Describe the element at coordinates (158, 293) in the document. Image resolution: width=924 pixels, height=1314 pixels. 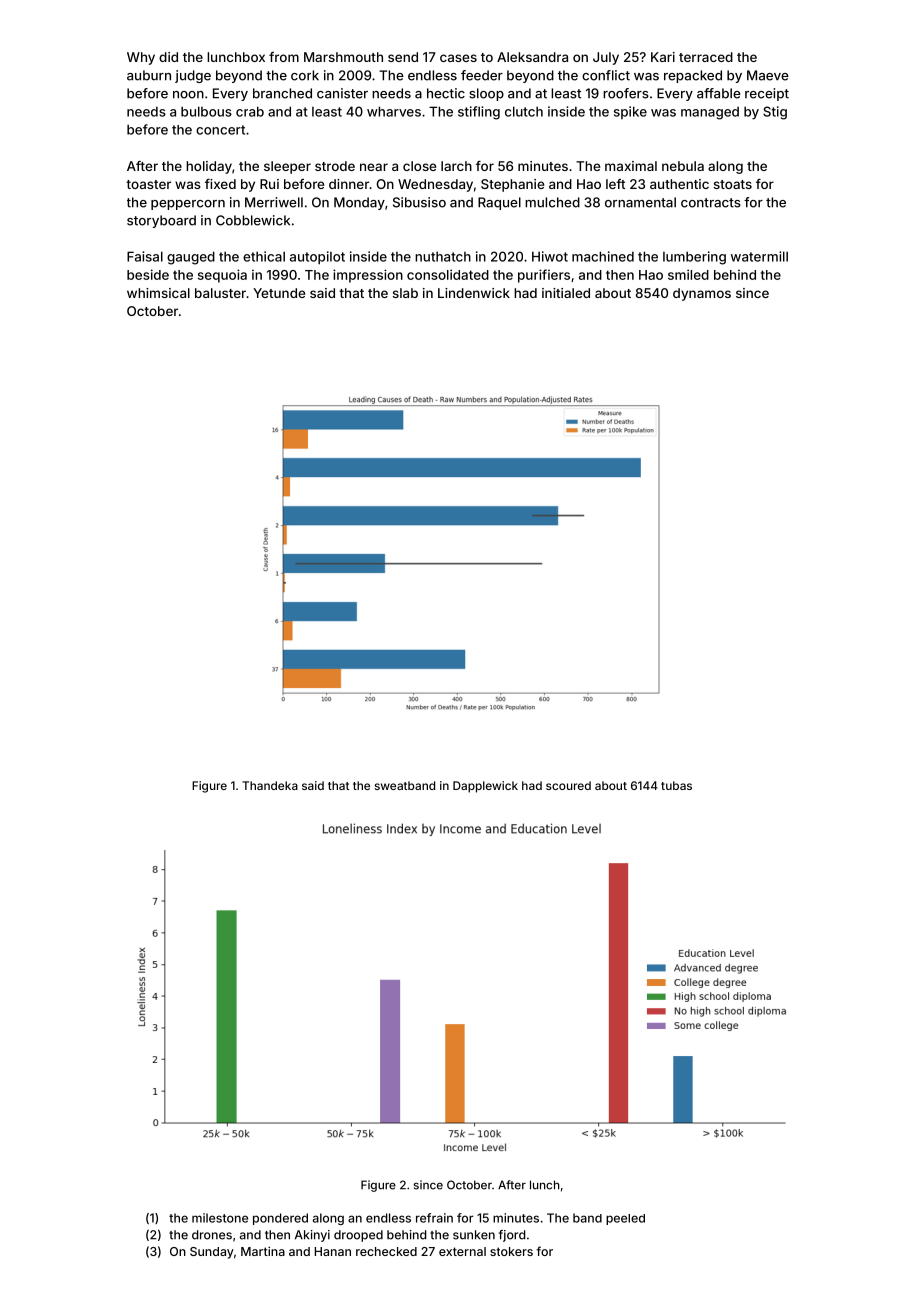
I see `whimsical` at that location.
